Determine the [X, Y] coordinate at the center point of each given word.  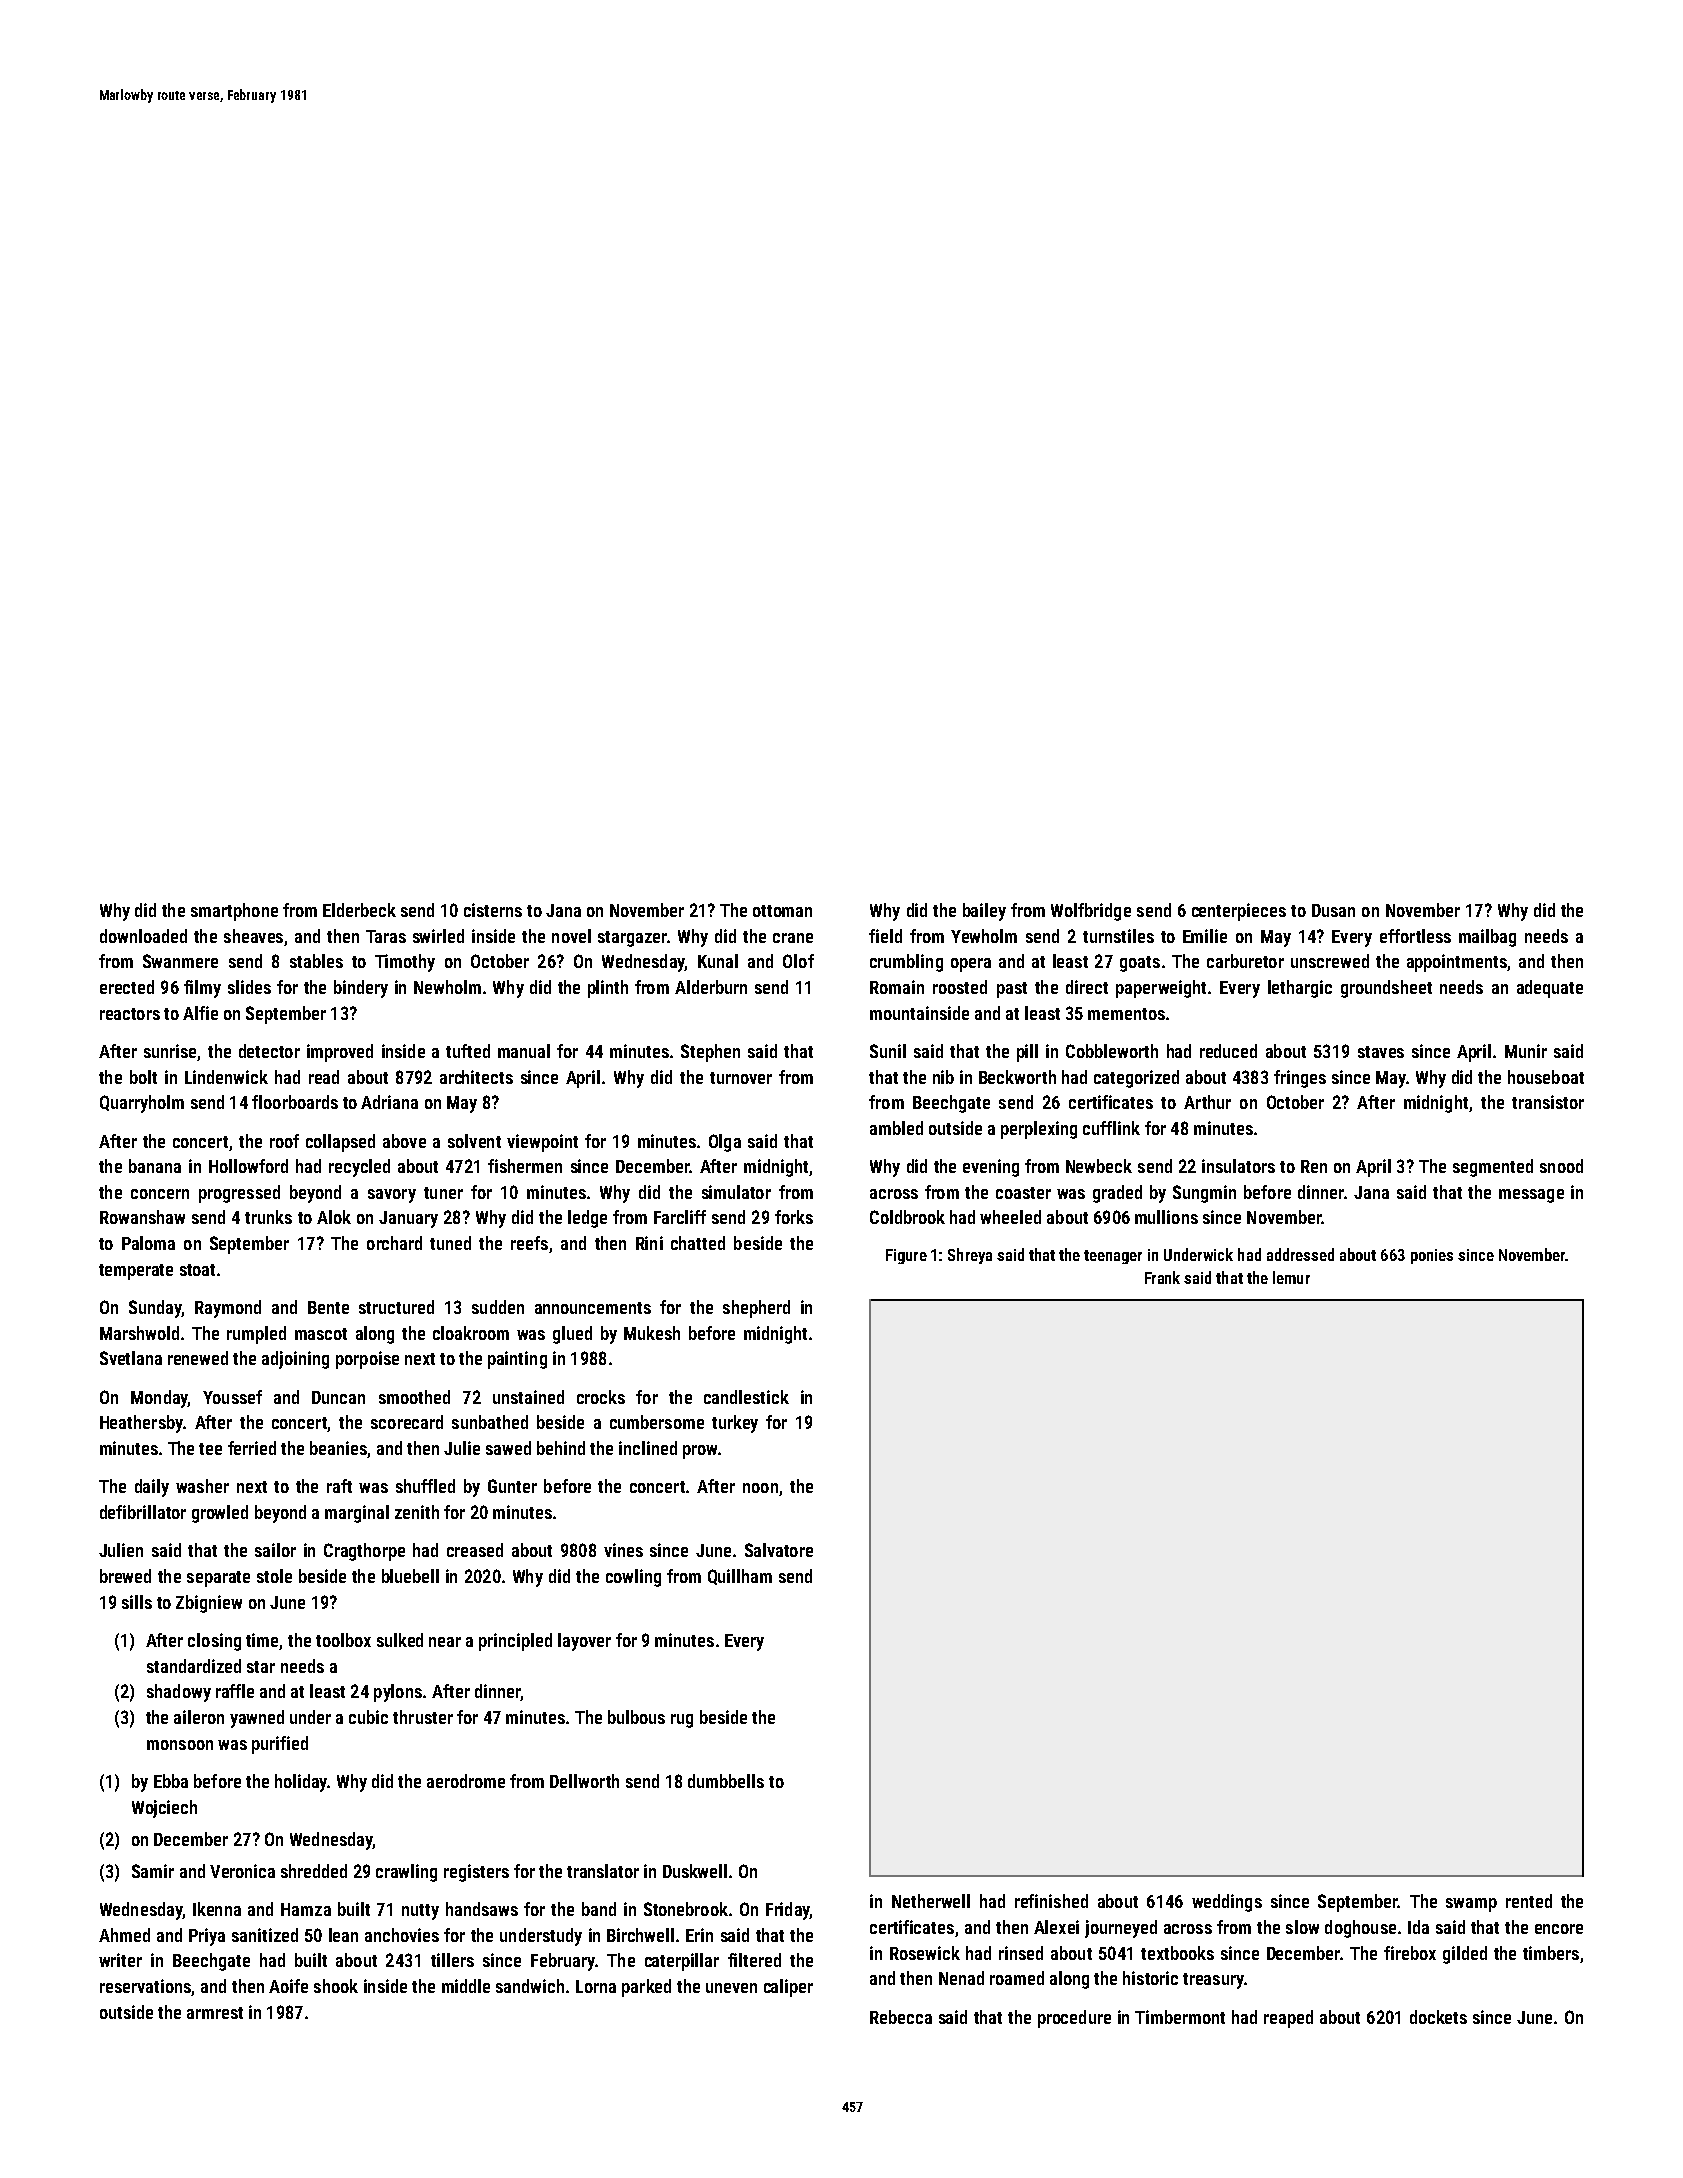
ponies [1432, 1256]
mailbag [1487, 938]
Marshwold [139, 1333]
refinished [1051, 1901]
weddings [1227, 1903]
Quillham [740, 1577]
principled [515, 1642]
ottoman [782, 911]
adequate [1550, 989]
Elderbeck [359, 910]
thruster [423, 1717]
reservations [145, 1986]
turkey [735, 1424]
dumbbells [726, 1781]
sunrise [170, 1051]
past [1012, 990]
